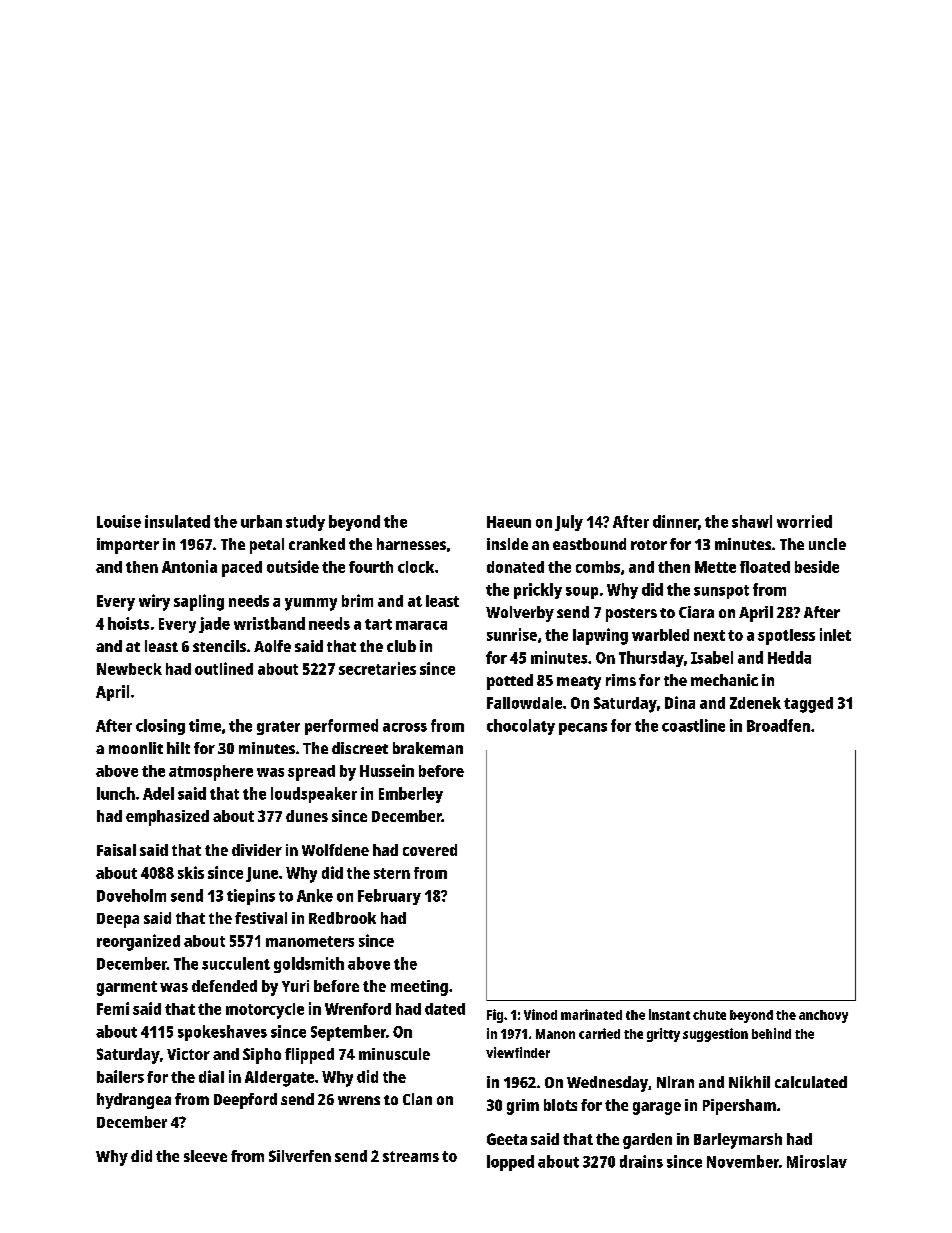 This screenshot has width=952, height=1233. Describe the element at coordinates (177, 521) in the screenshot. I see `insulated` at that location.
